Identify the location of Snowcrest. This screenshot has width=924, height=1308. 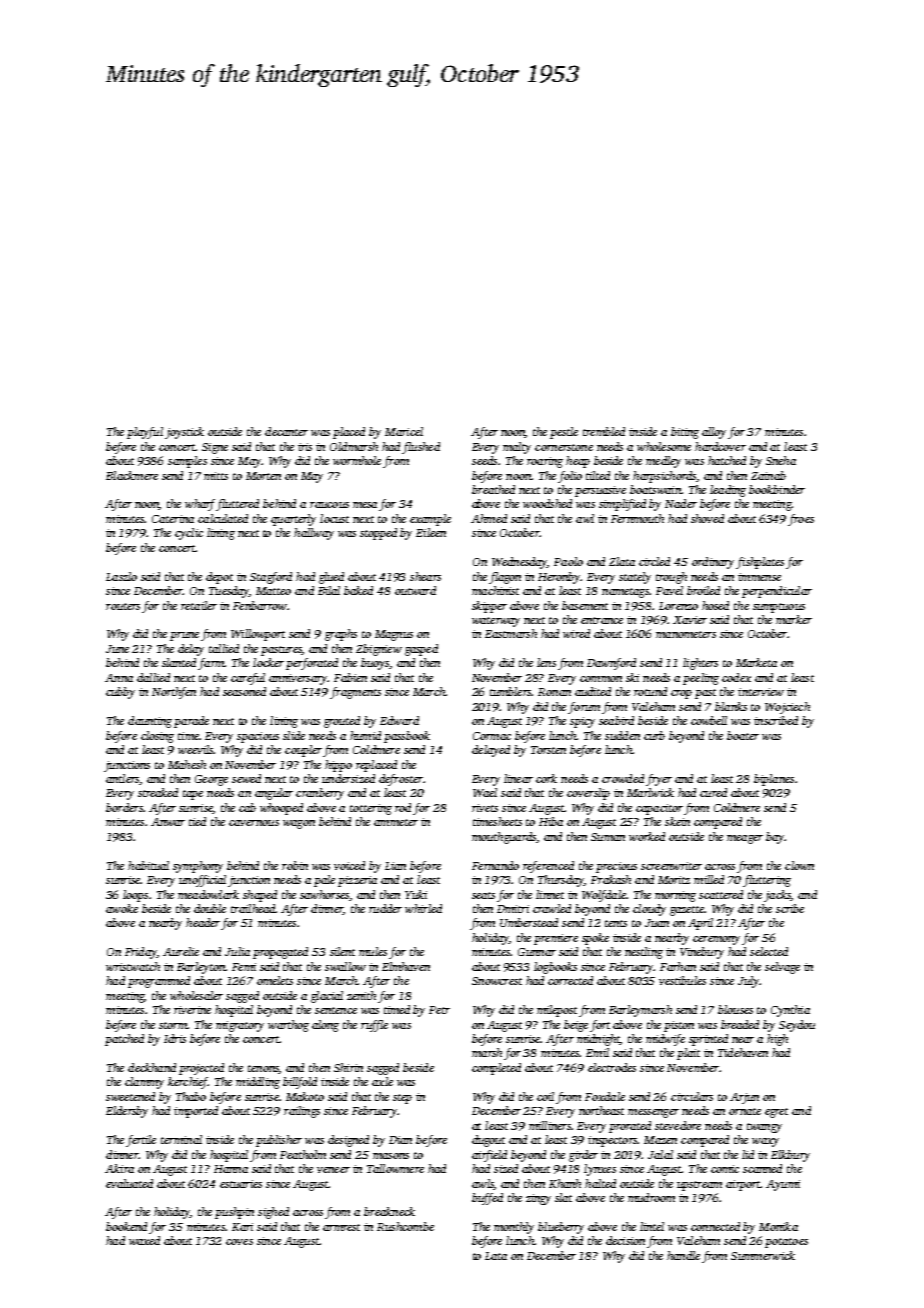
(497, 981).
